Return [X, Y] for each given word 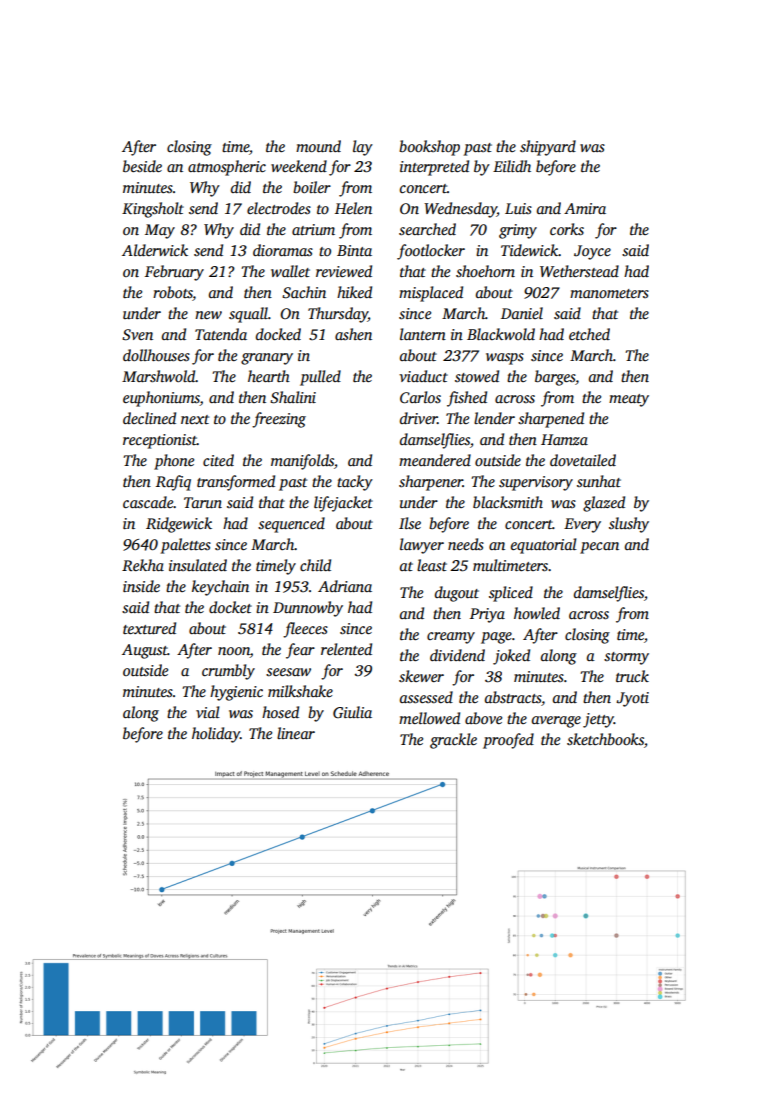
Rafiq [173, 483]
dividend [457, 655]
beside [142, 166]
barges [555, 378]
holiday [216, 735]
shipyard [548, 148]
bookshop [429, 148]
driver [419, 418]
